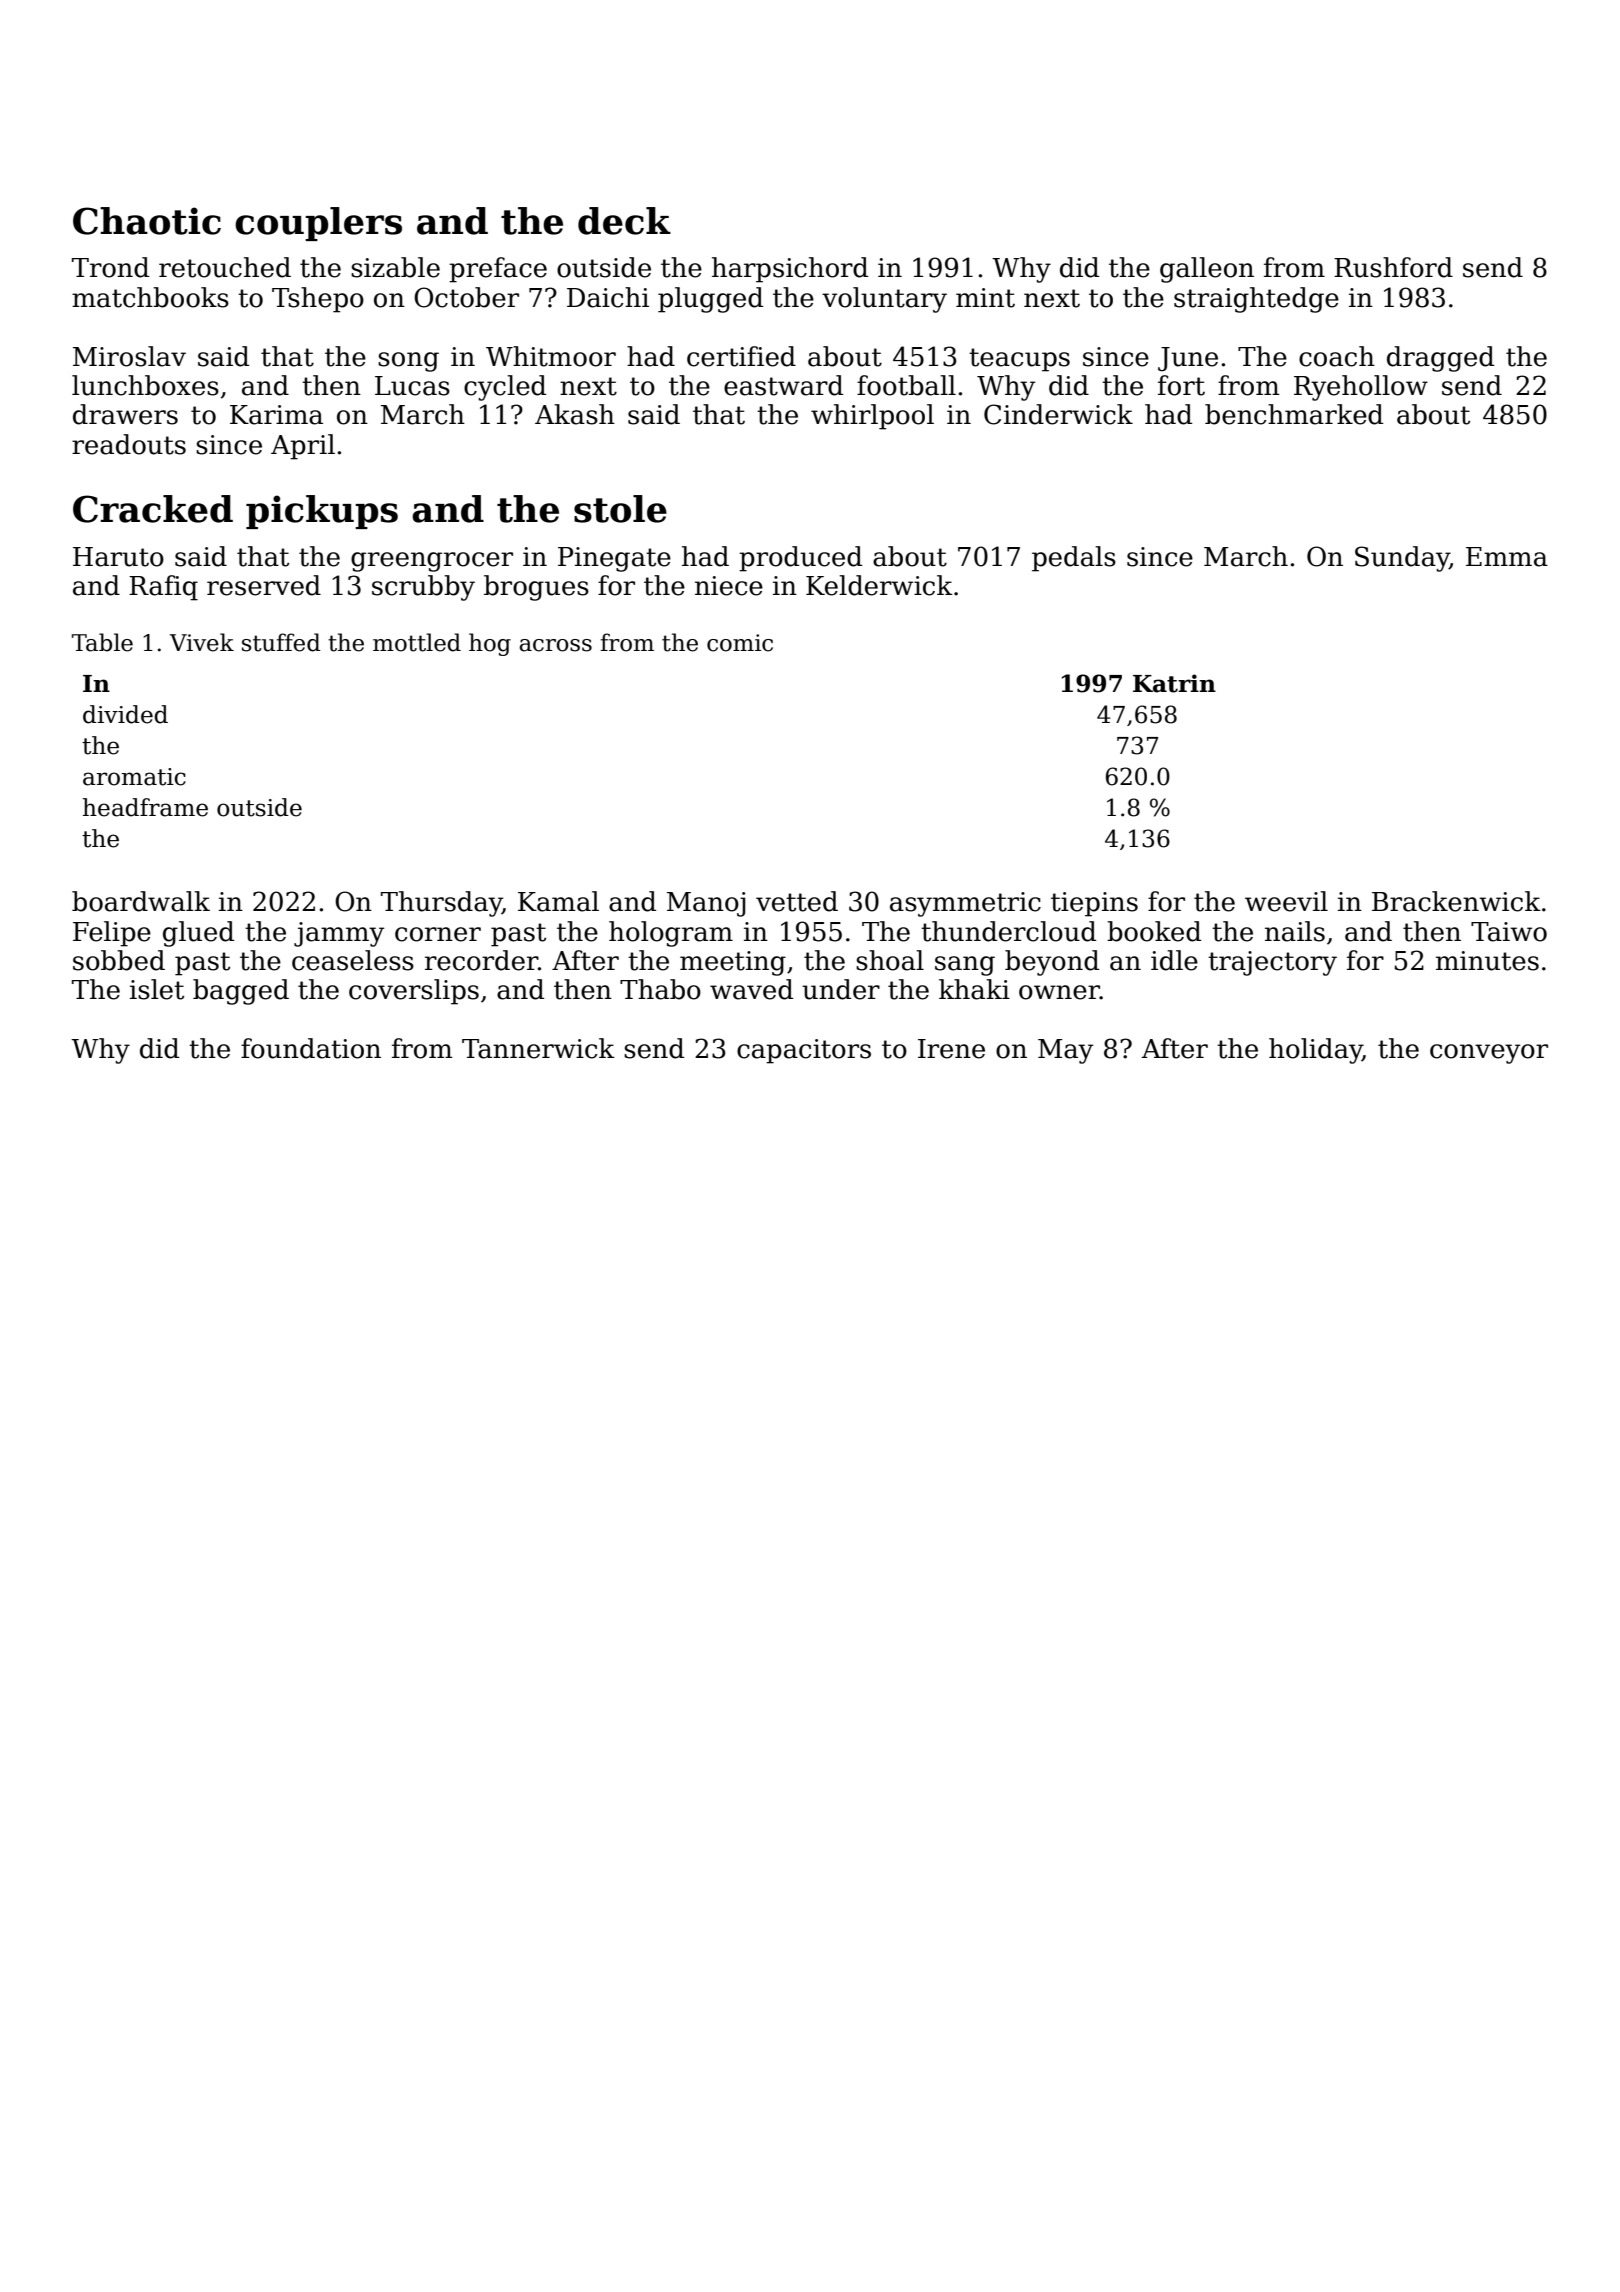 The width and height of the screenshot is (1620, 2292). I want to click on pickups, so click(322, 512).
